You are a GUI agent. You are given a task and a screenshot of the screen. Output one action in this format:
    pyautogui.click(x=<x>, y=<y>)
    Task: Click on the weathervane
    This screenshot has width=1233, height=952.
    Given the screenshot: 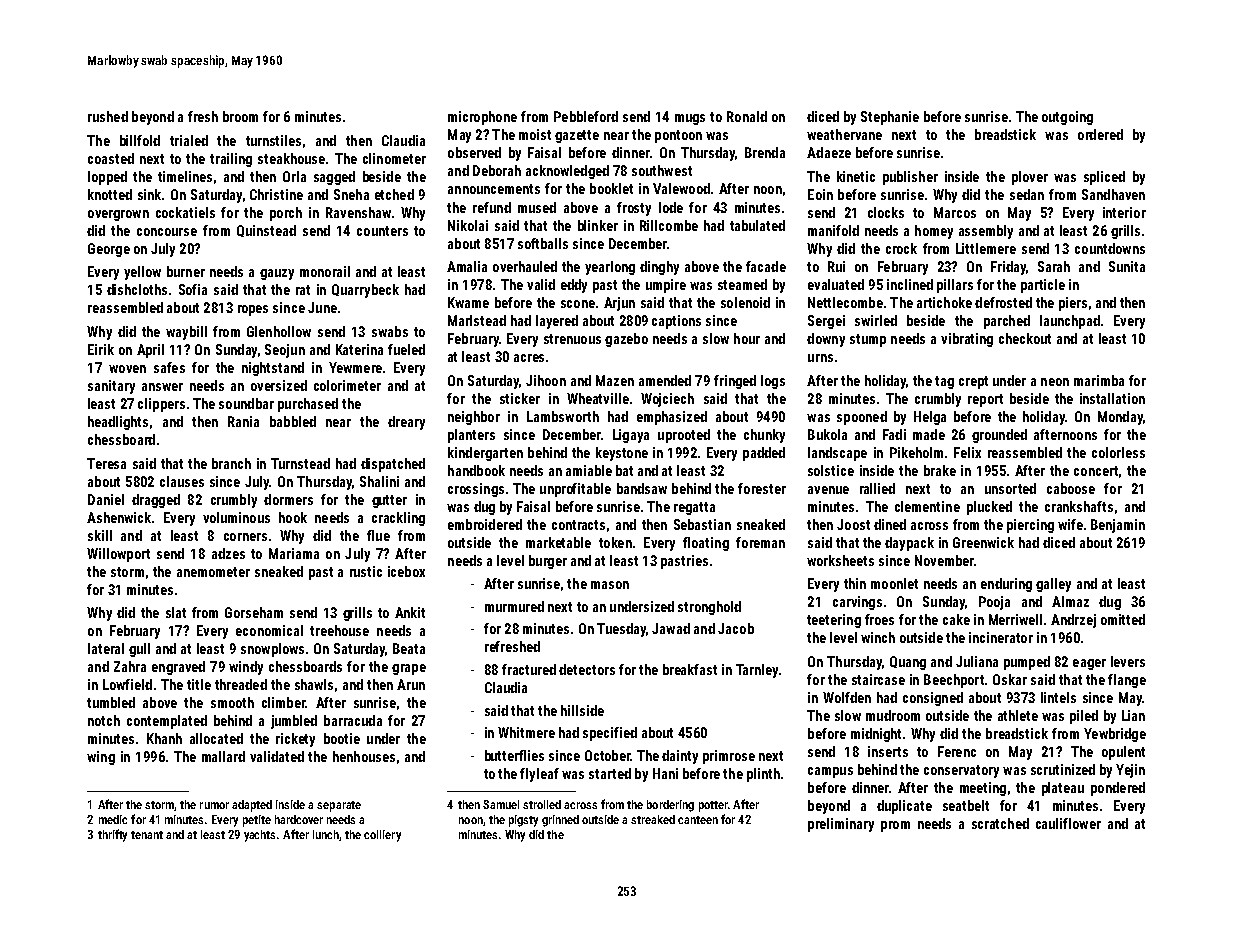 What is the action you would take?
    pyautogui.click(x=844, y=134)
